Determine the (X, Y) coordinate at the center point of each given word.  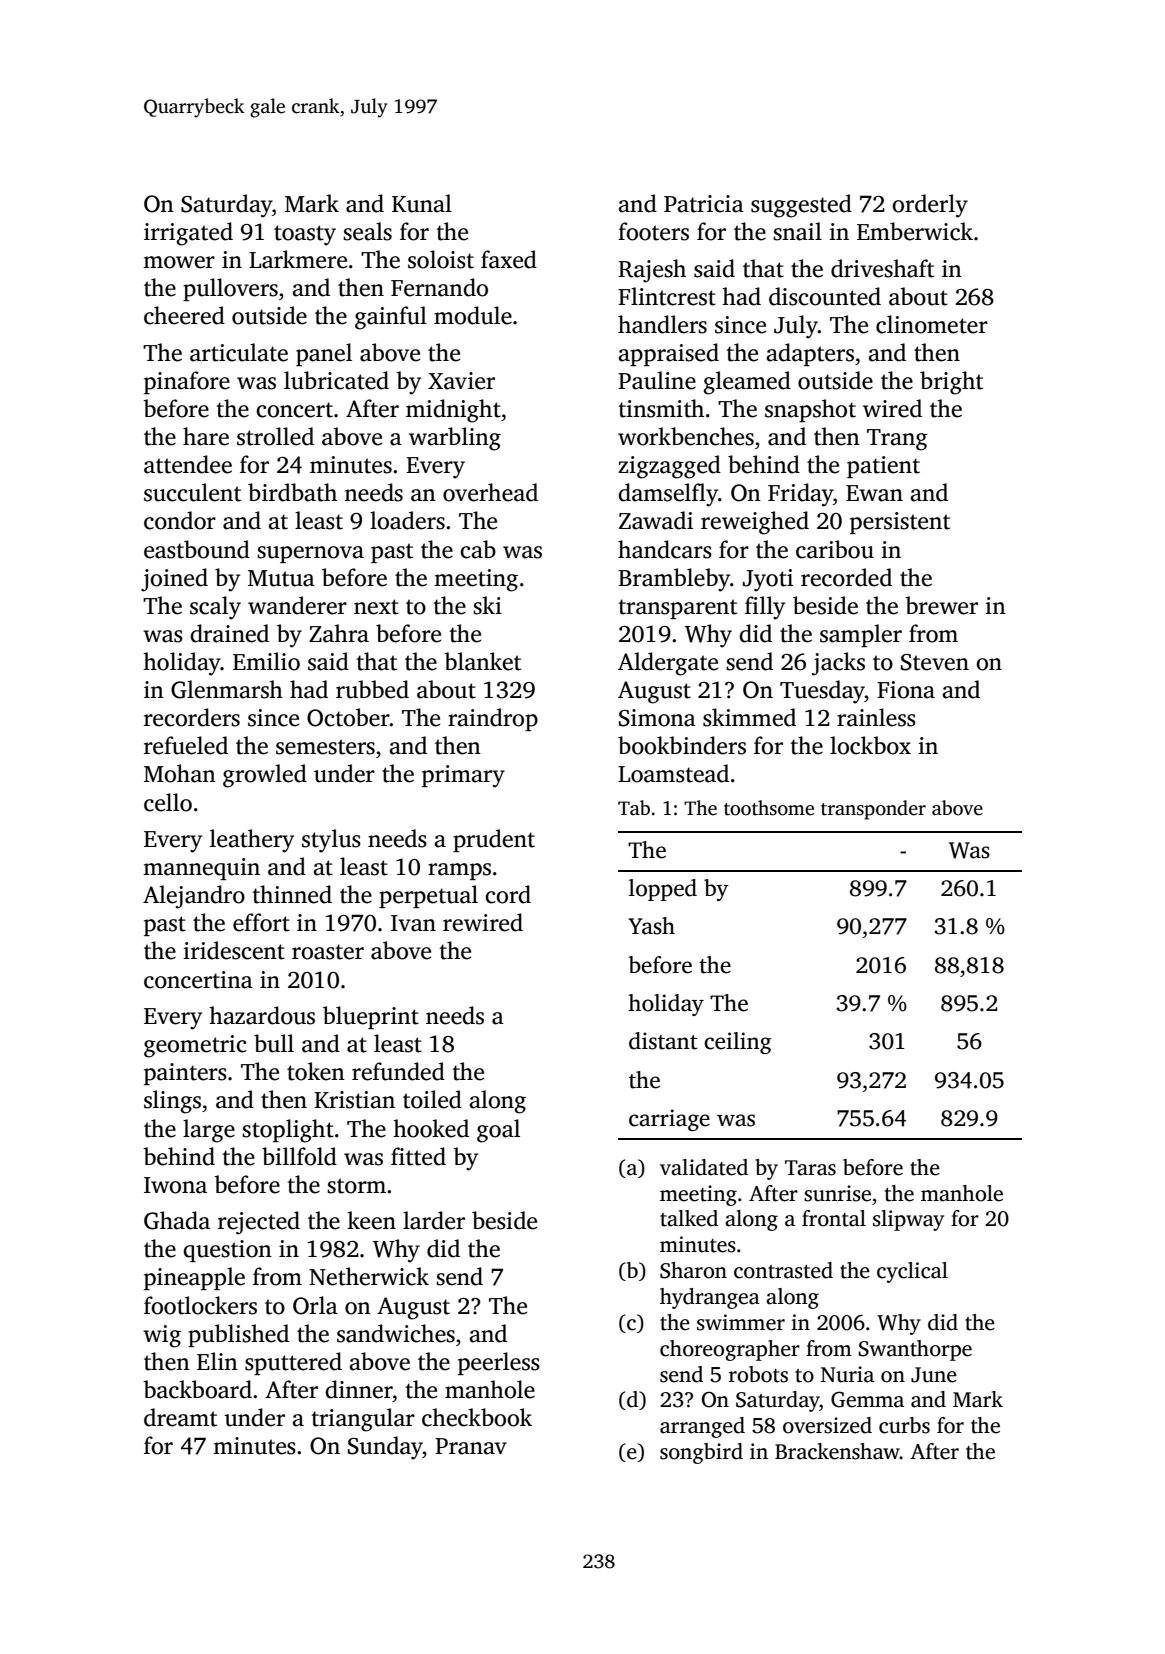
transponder (873, 810)
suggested (801, 206)
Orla (315, 1305)
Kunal (422, 203)
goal (498, 1131)
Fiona (906, 690)
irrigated (188, 234)
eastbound (197, 549)
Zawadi (656, 520)
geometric (195, 1046)
